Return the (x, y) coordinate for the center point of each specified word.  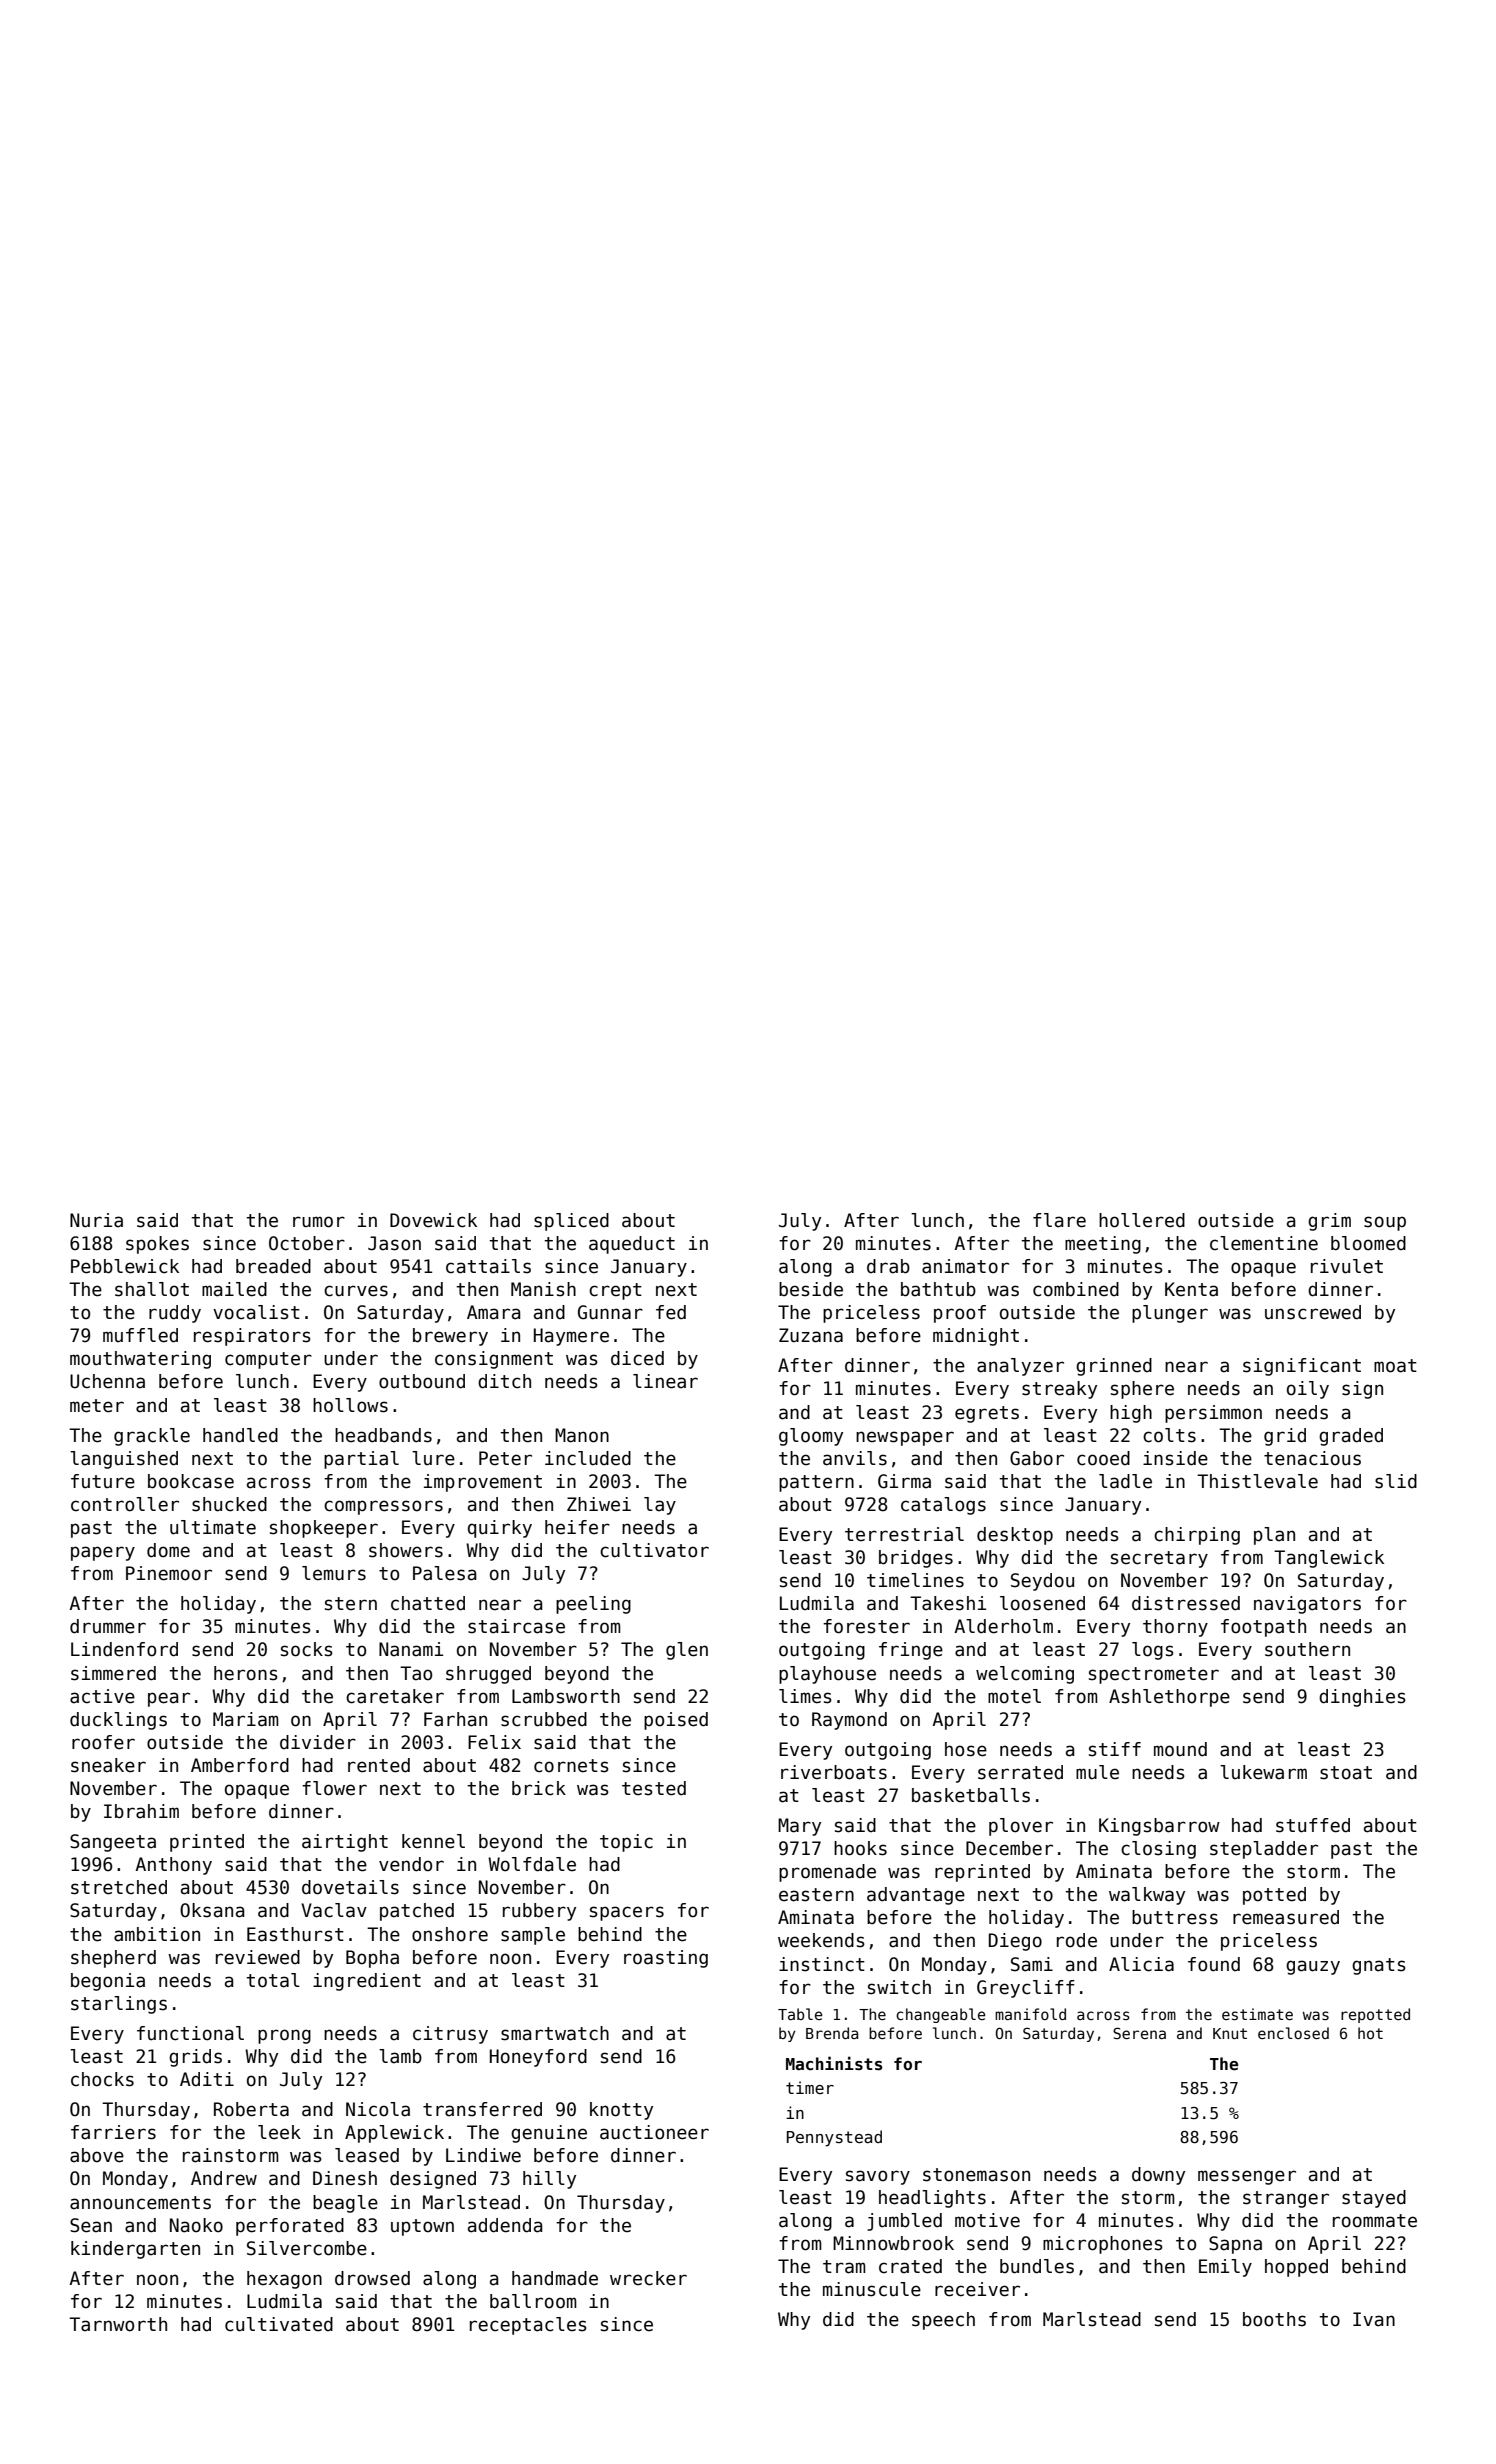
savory (878, 2177)
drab (888, 1266)
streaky (1059, 1390)
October (307, 1243)
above (97, 2155)
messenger (1247, 2177)
